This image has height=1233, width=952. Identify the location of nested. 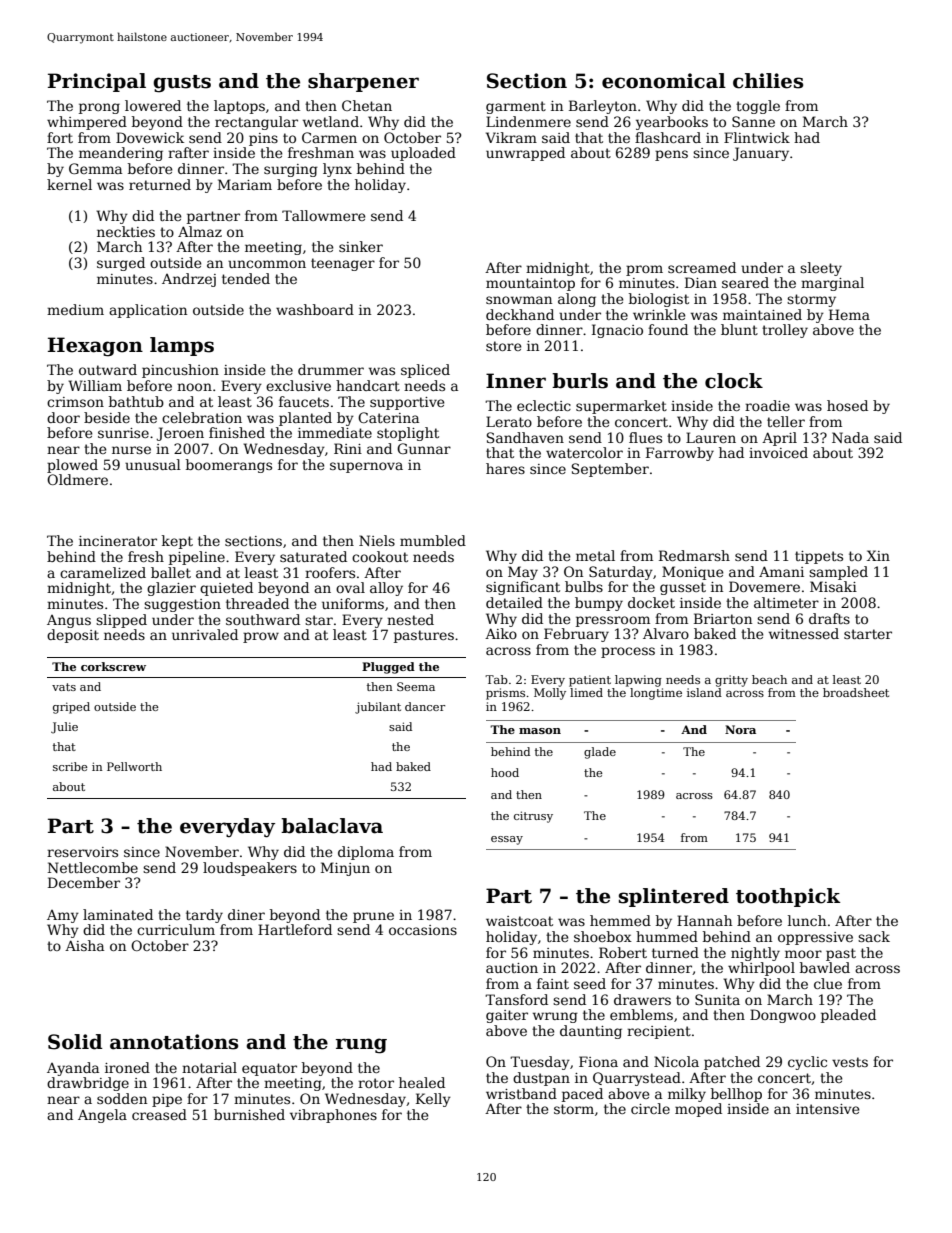
(410, 619).
